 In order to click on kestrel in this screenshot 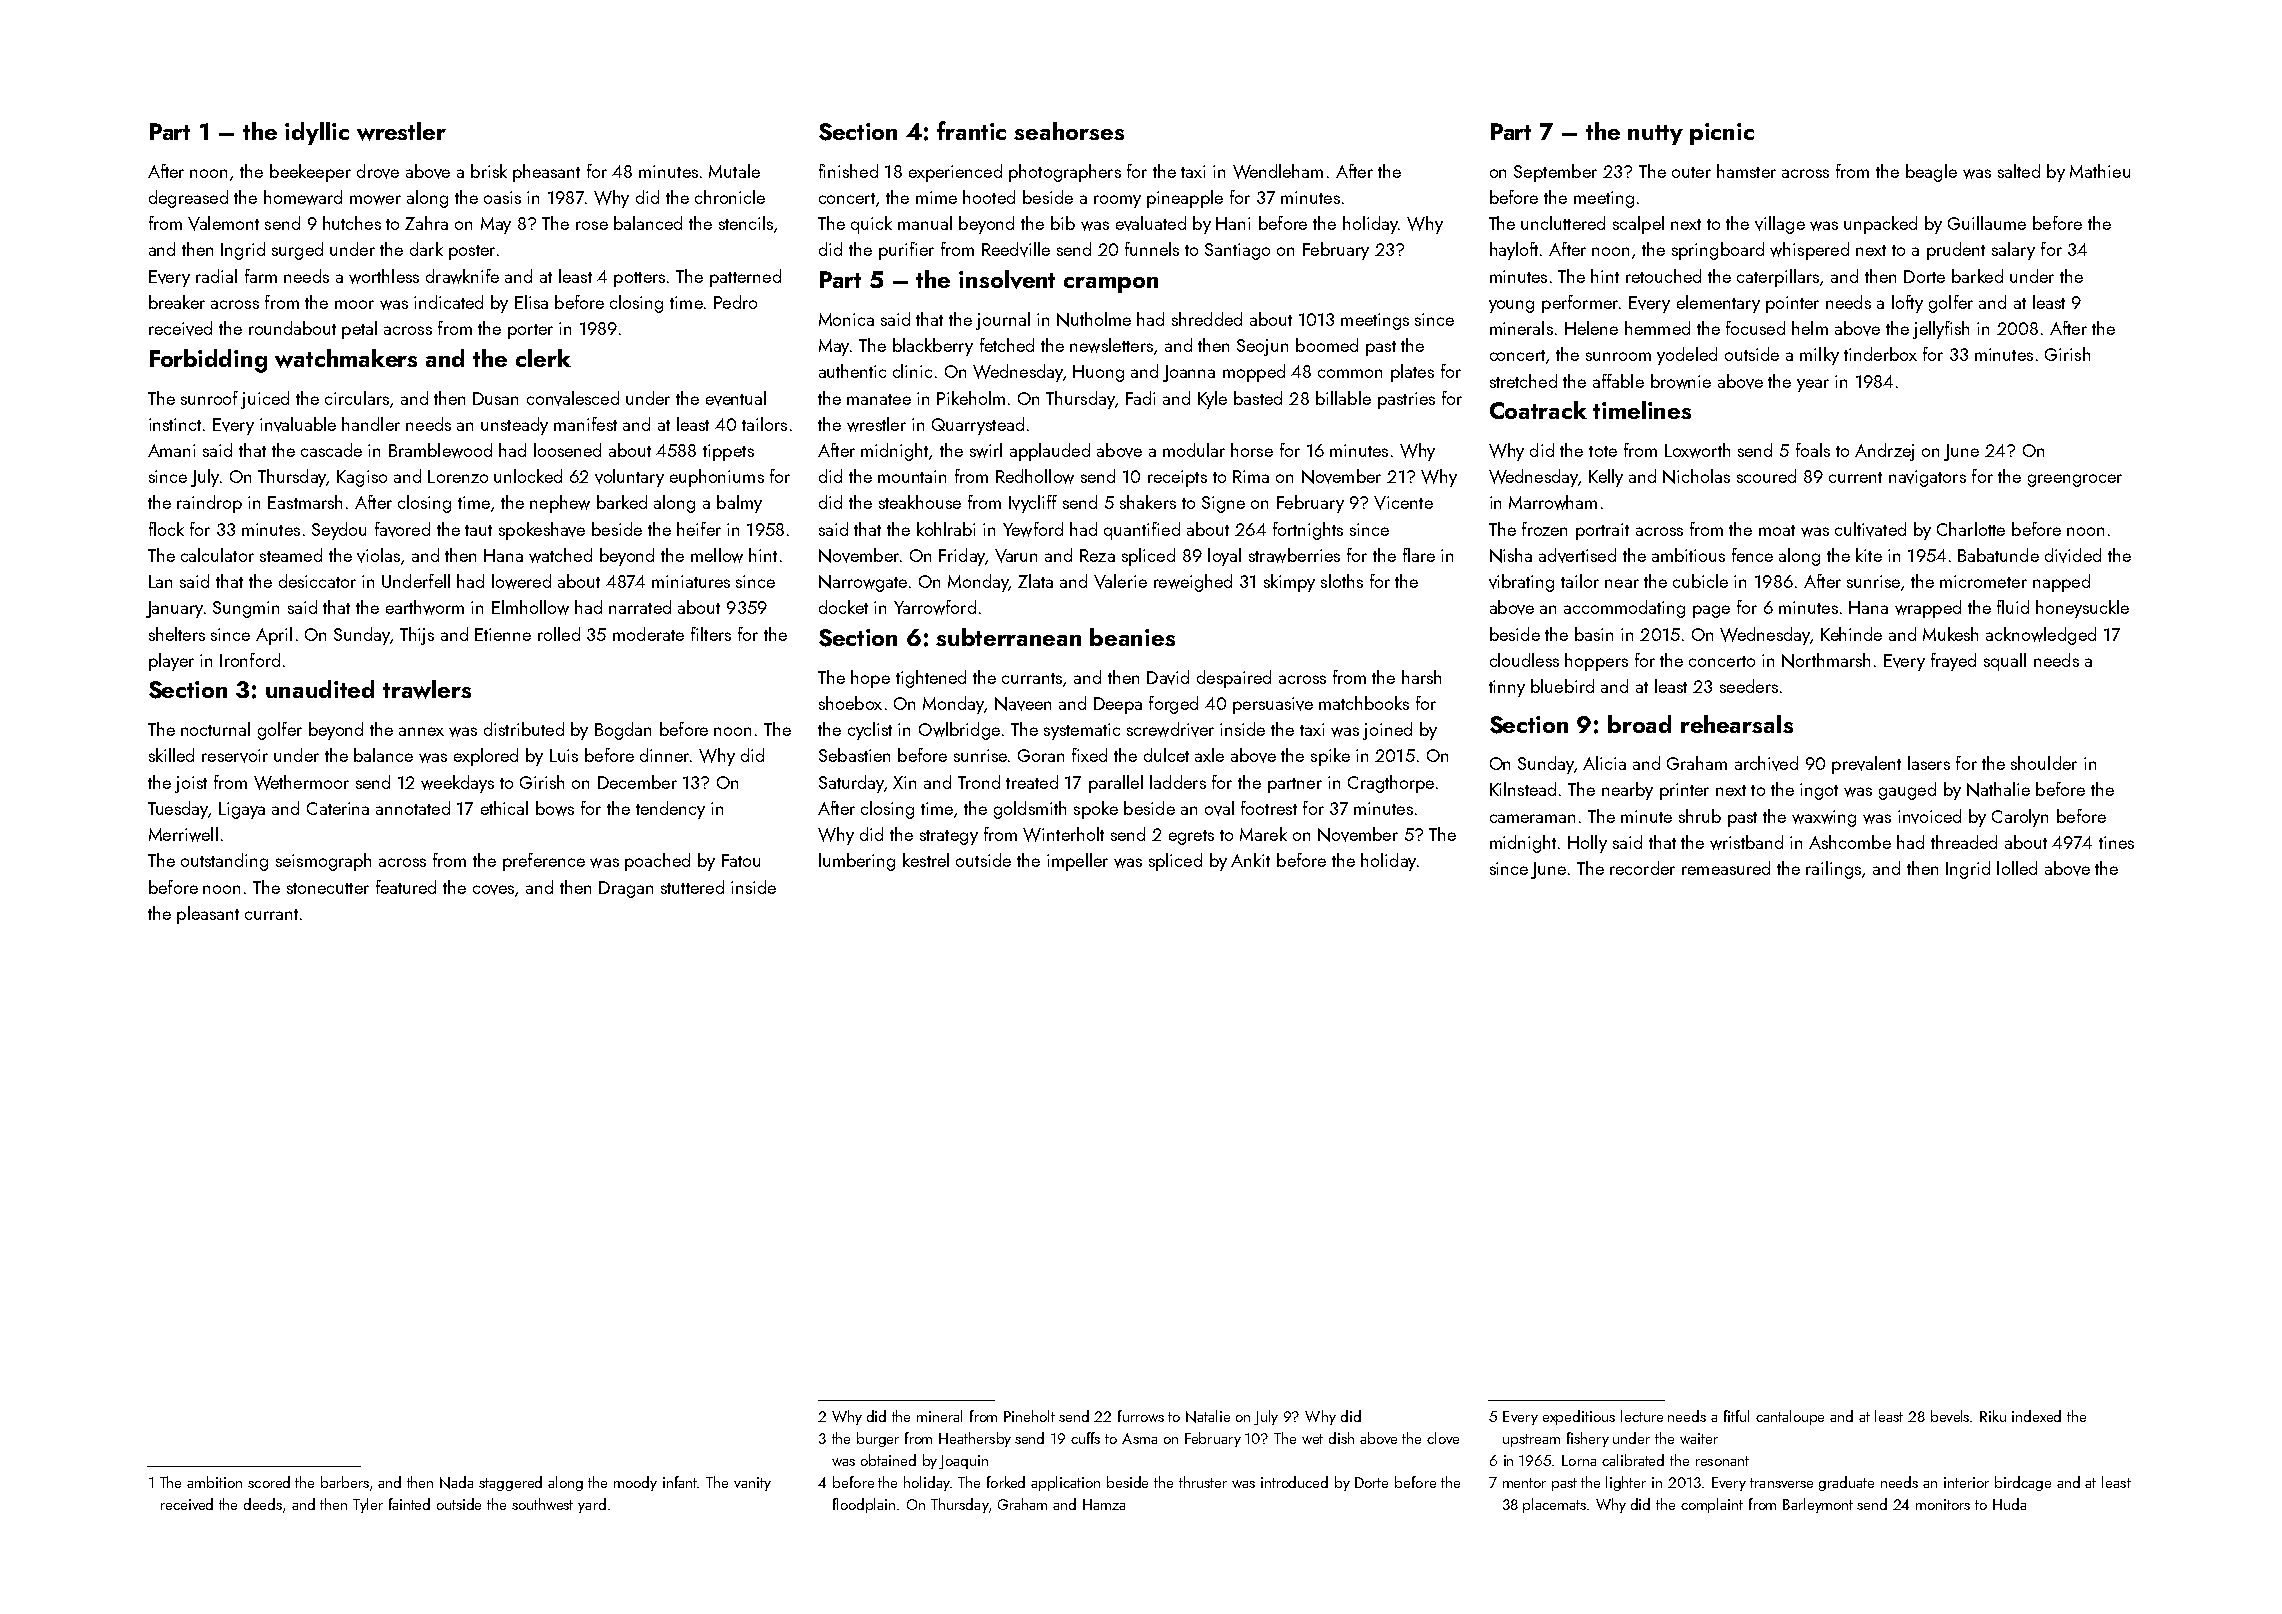, I will do `click(926, 860)`.
